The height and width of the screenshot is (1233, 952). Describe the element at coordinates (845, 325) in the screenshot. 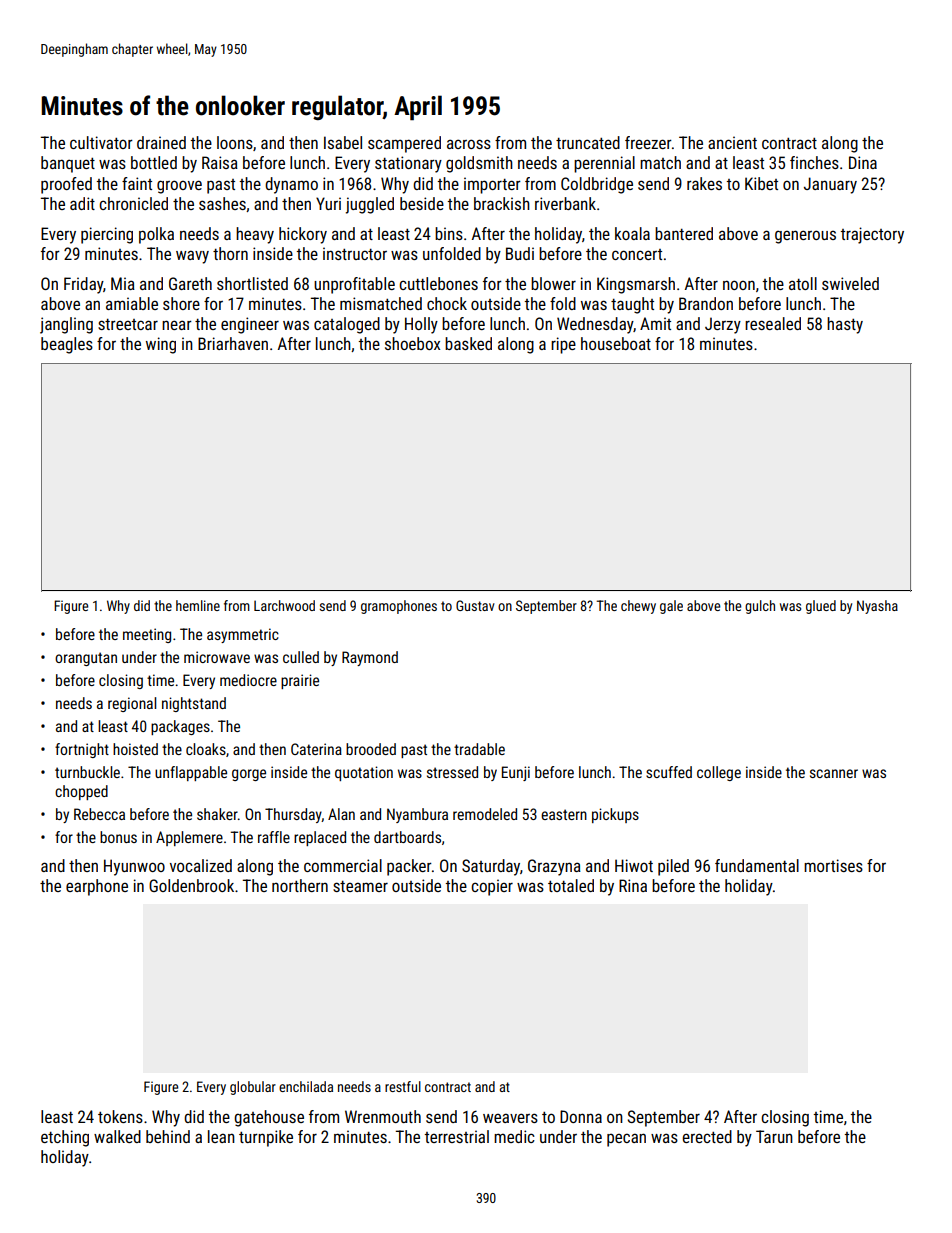

I see `hasty` at that location.
